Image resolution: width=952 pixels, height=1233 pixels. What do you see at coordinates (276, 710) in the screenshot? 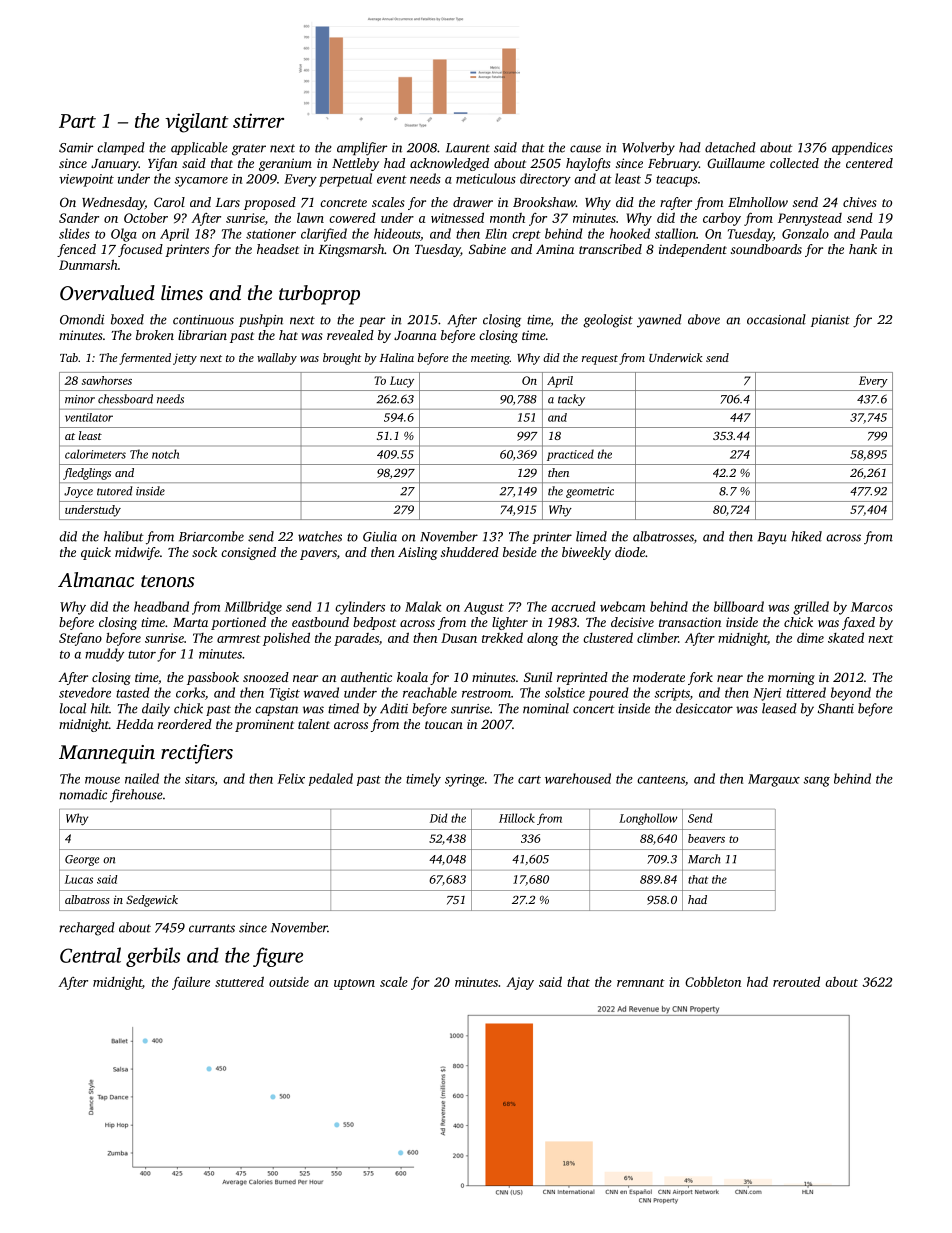
I see `capstan` at bounding box center [276, 710].
